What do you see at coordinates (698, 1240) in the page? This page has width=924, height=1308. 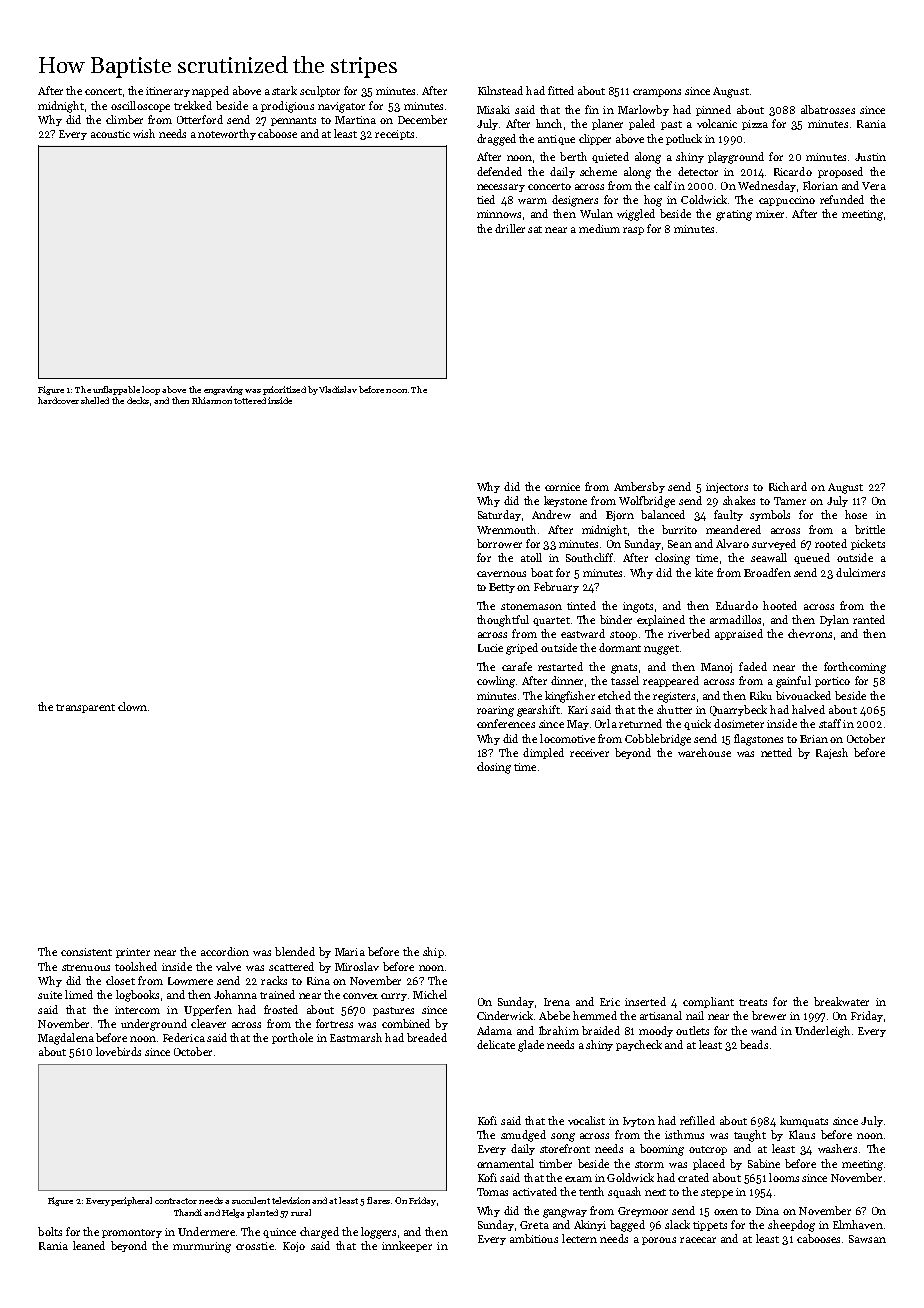 I see `racecar` at bounding box center [698, 1240].
